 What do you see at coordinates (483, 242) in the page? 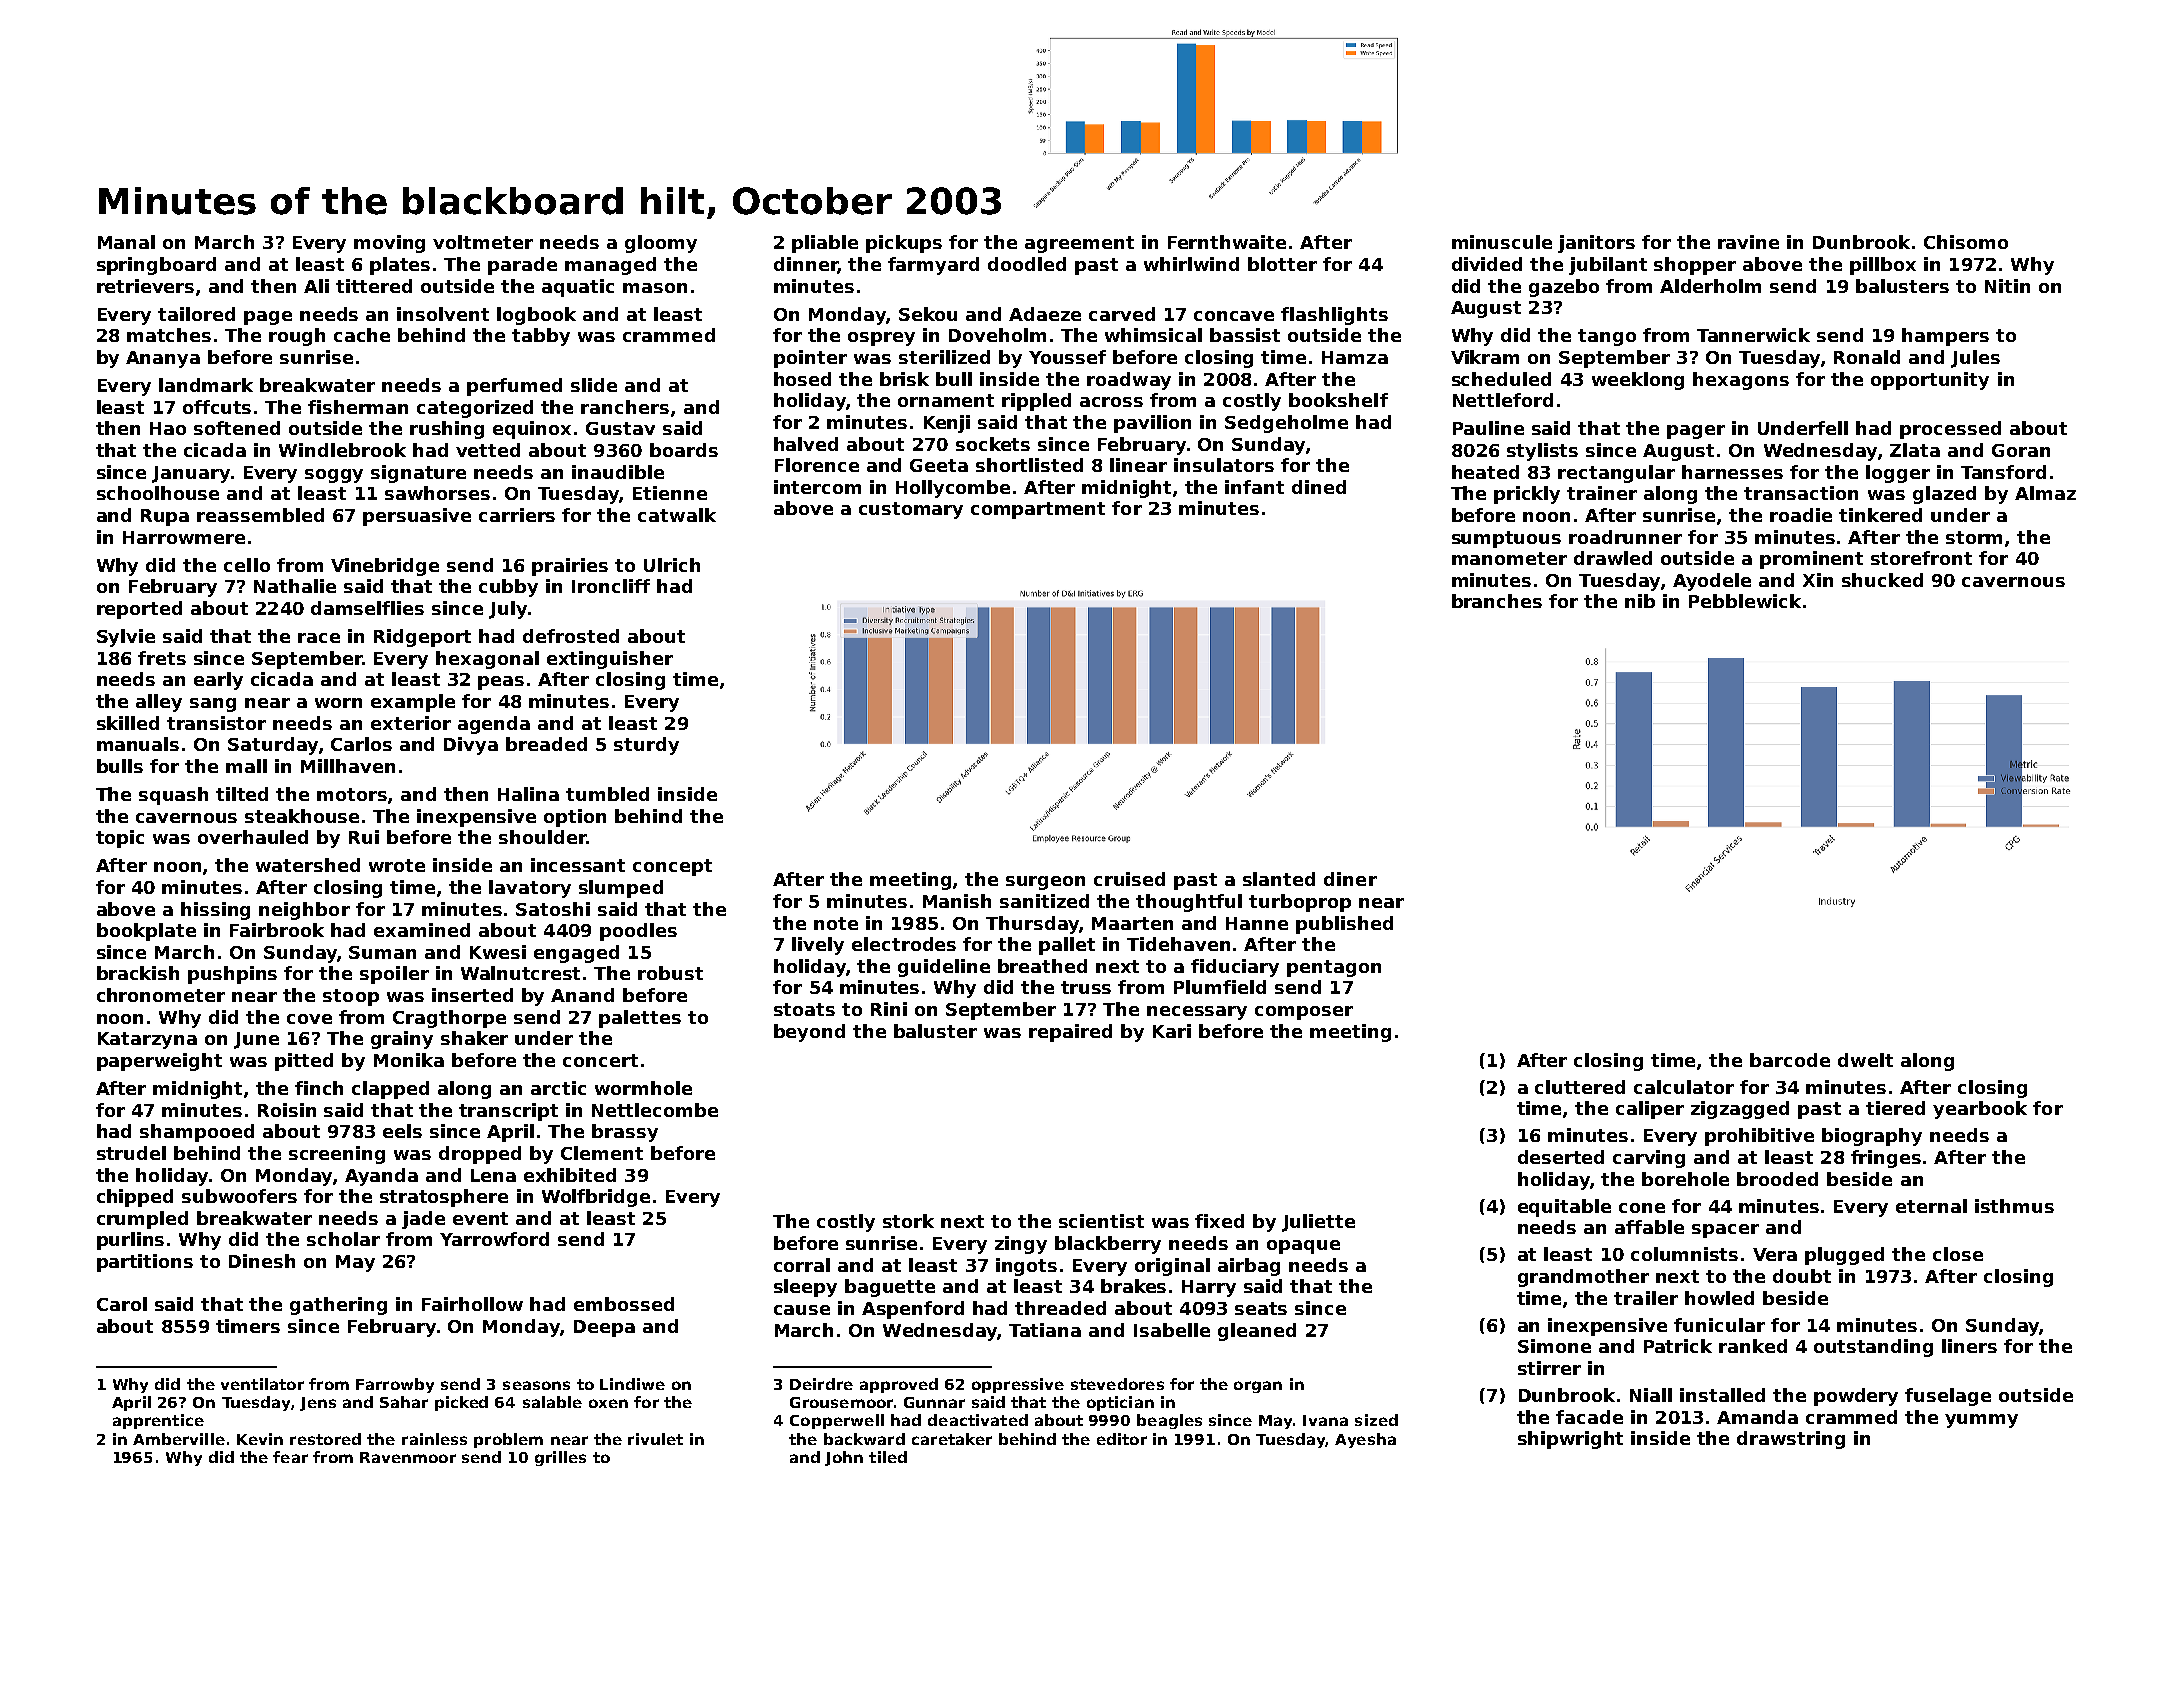
I see `voltmeter` at bounding box center [483, 242].
